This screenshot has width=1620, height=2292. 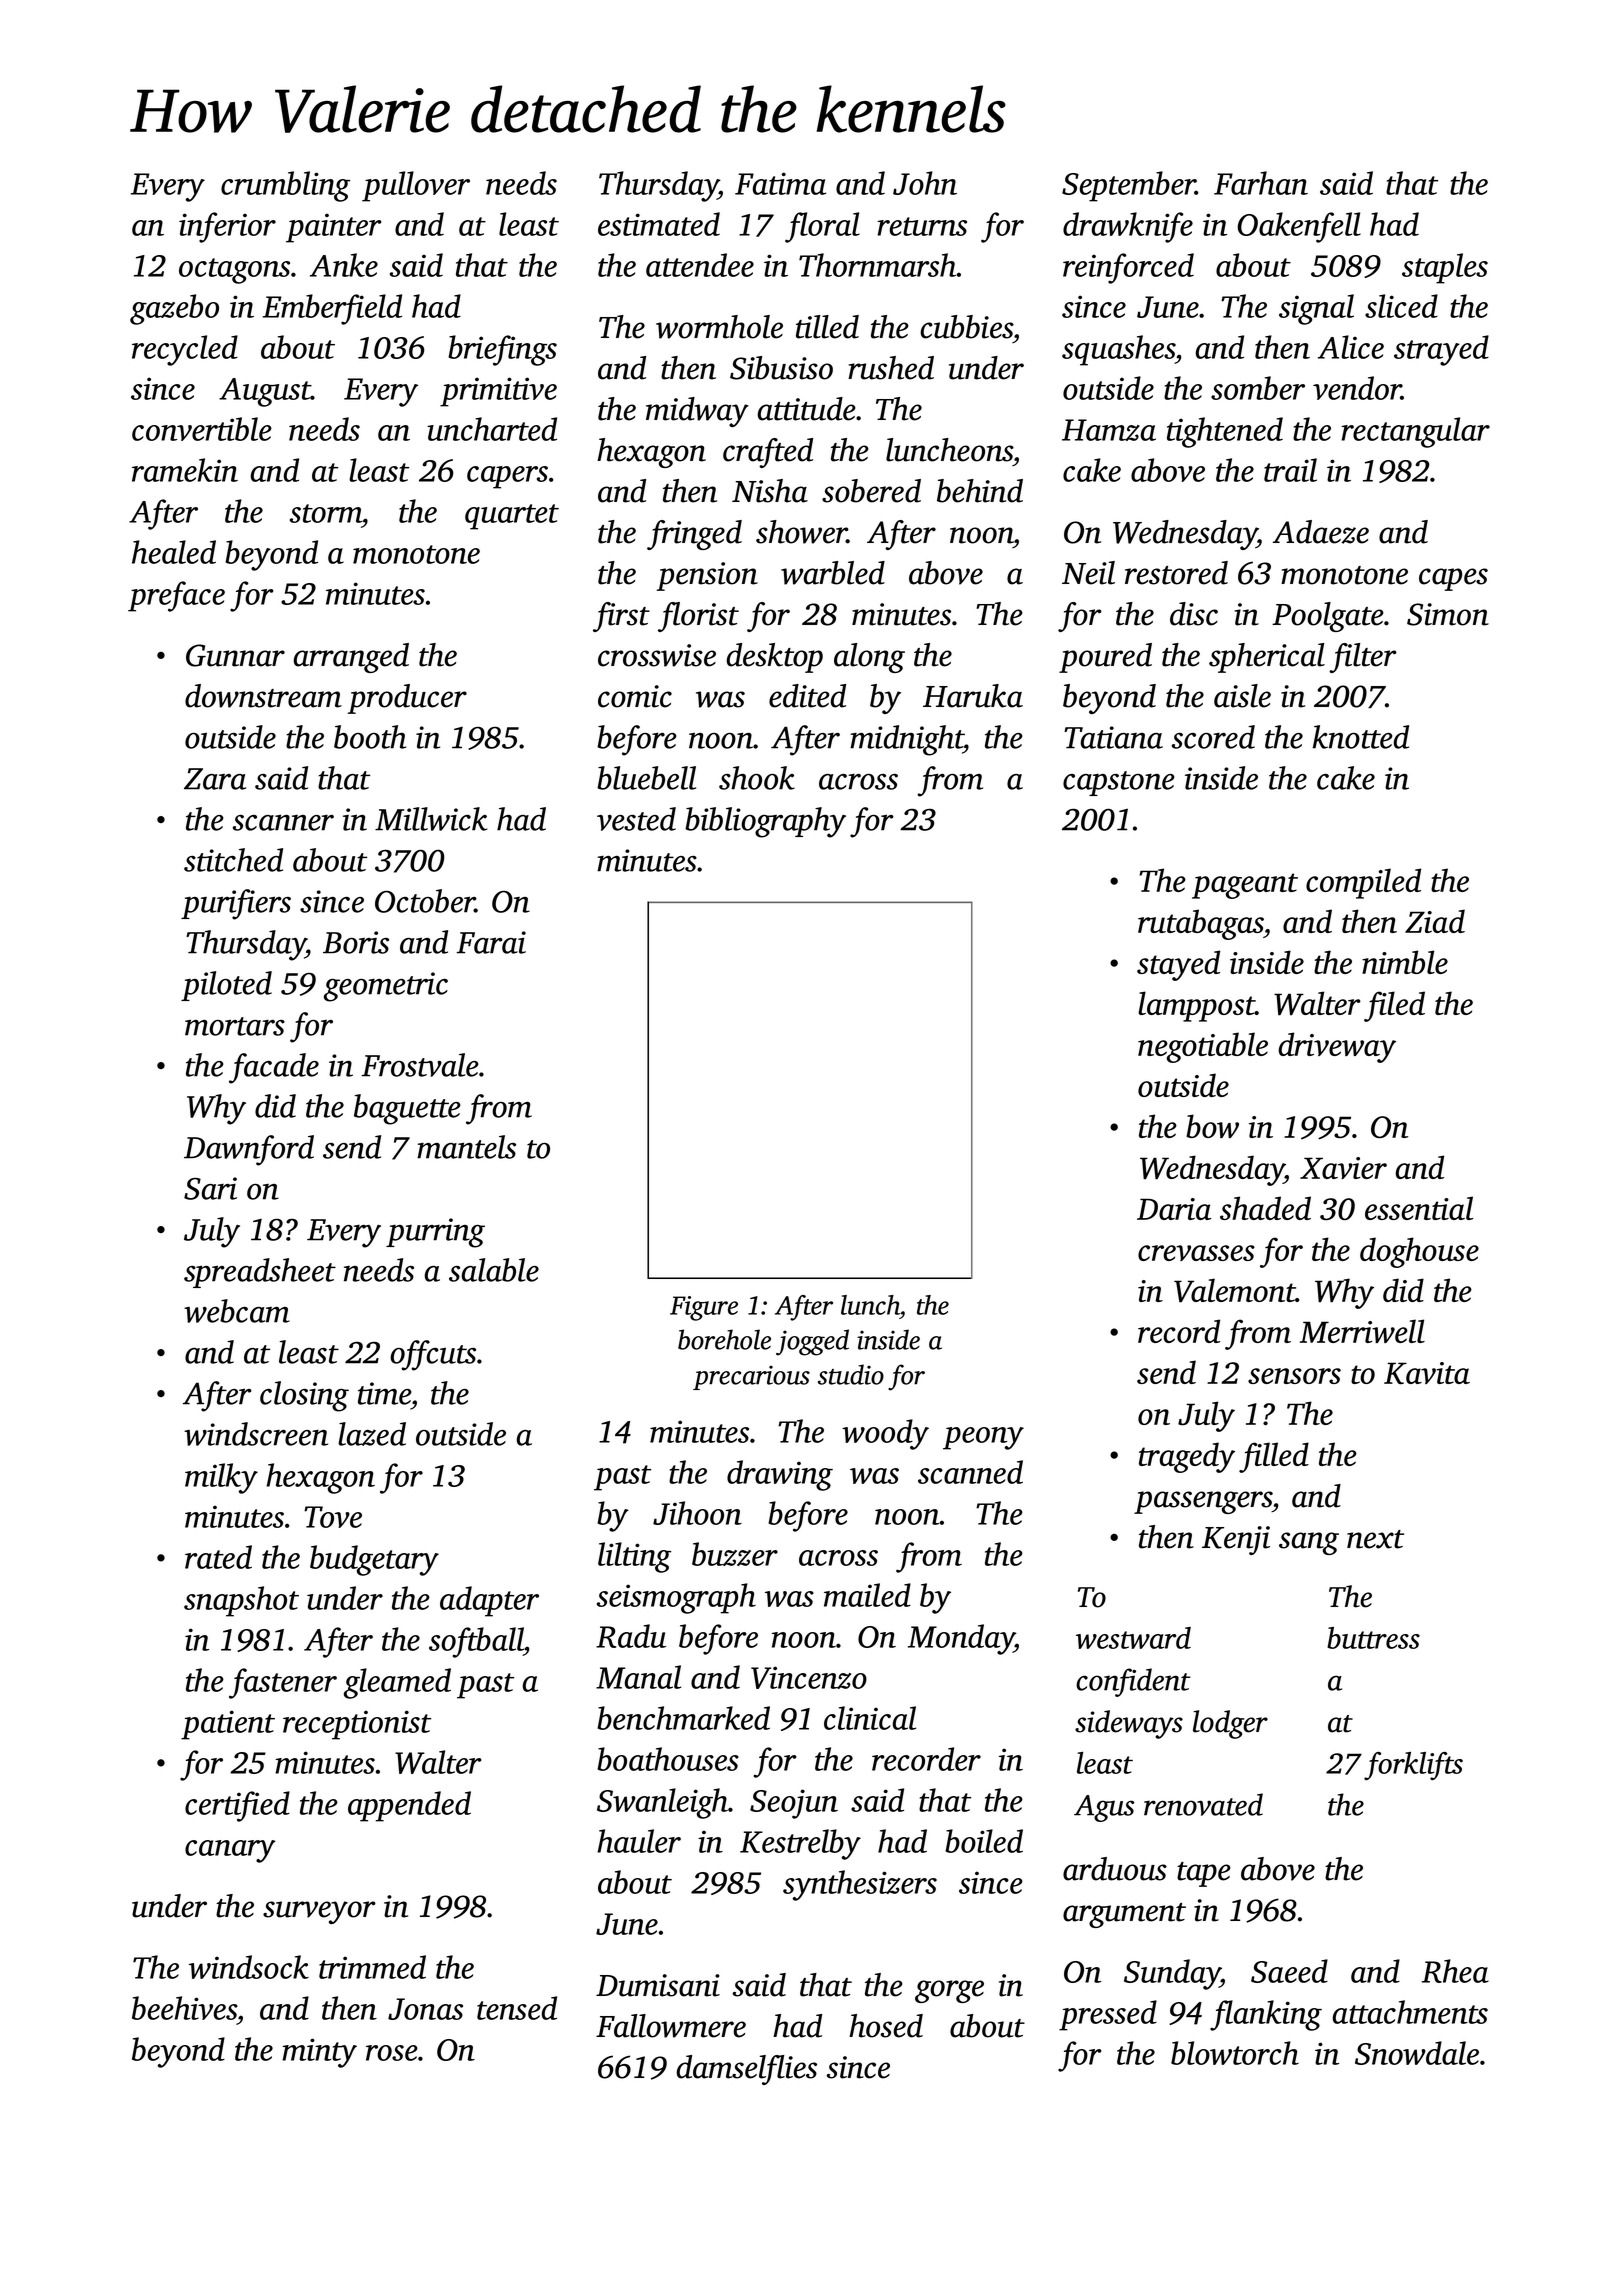 What do you see at coordinates (184, 2008) in the screenshot?
I see `beehives` at bounding box center [184, 2008].
